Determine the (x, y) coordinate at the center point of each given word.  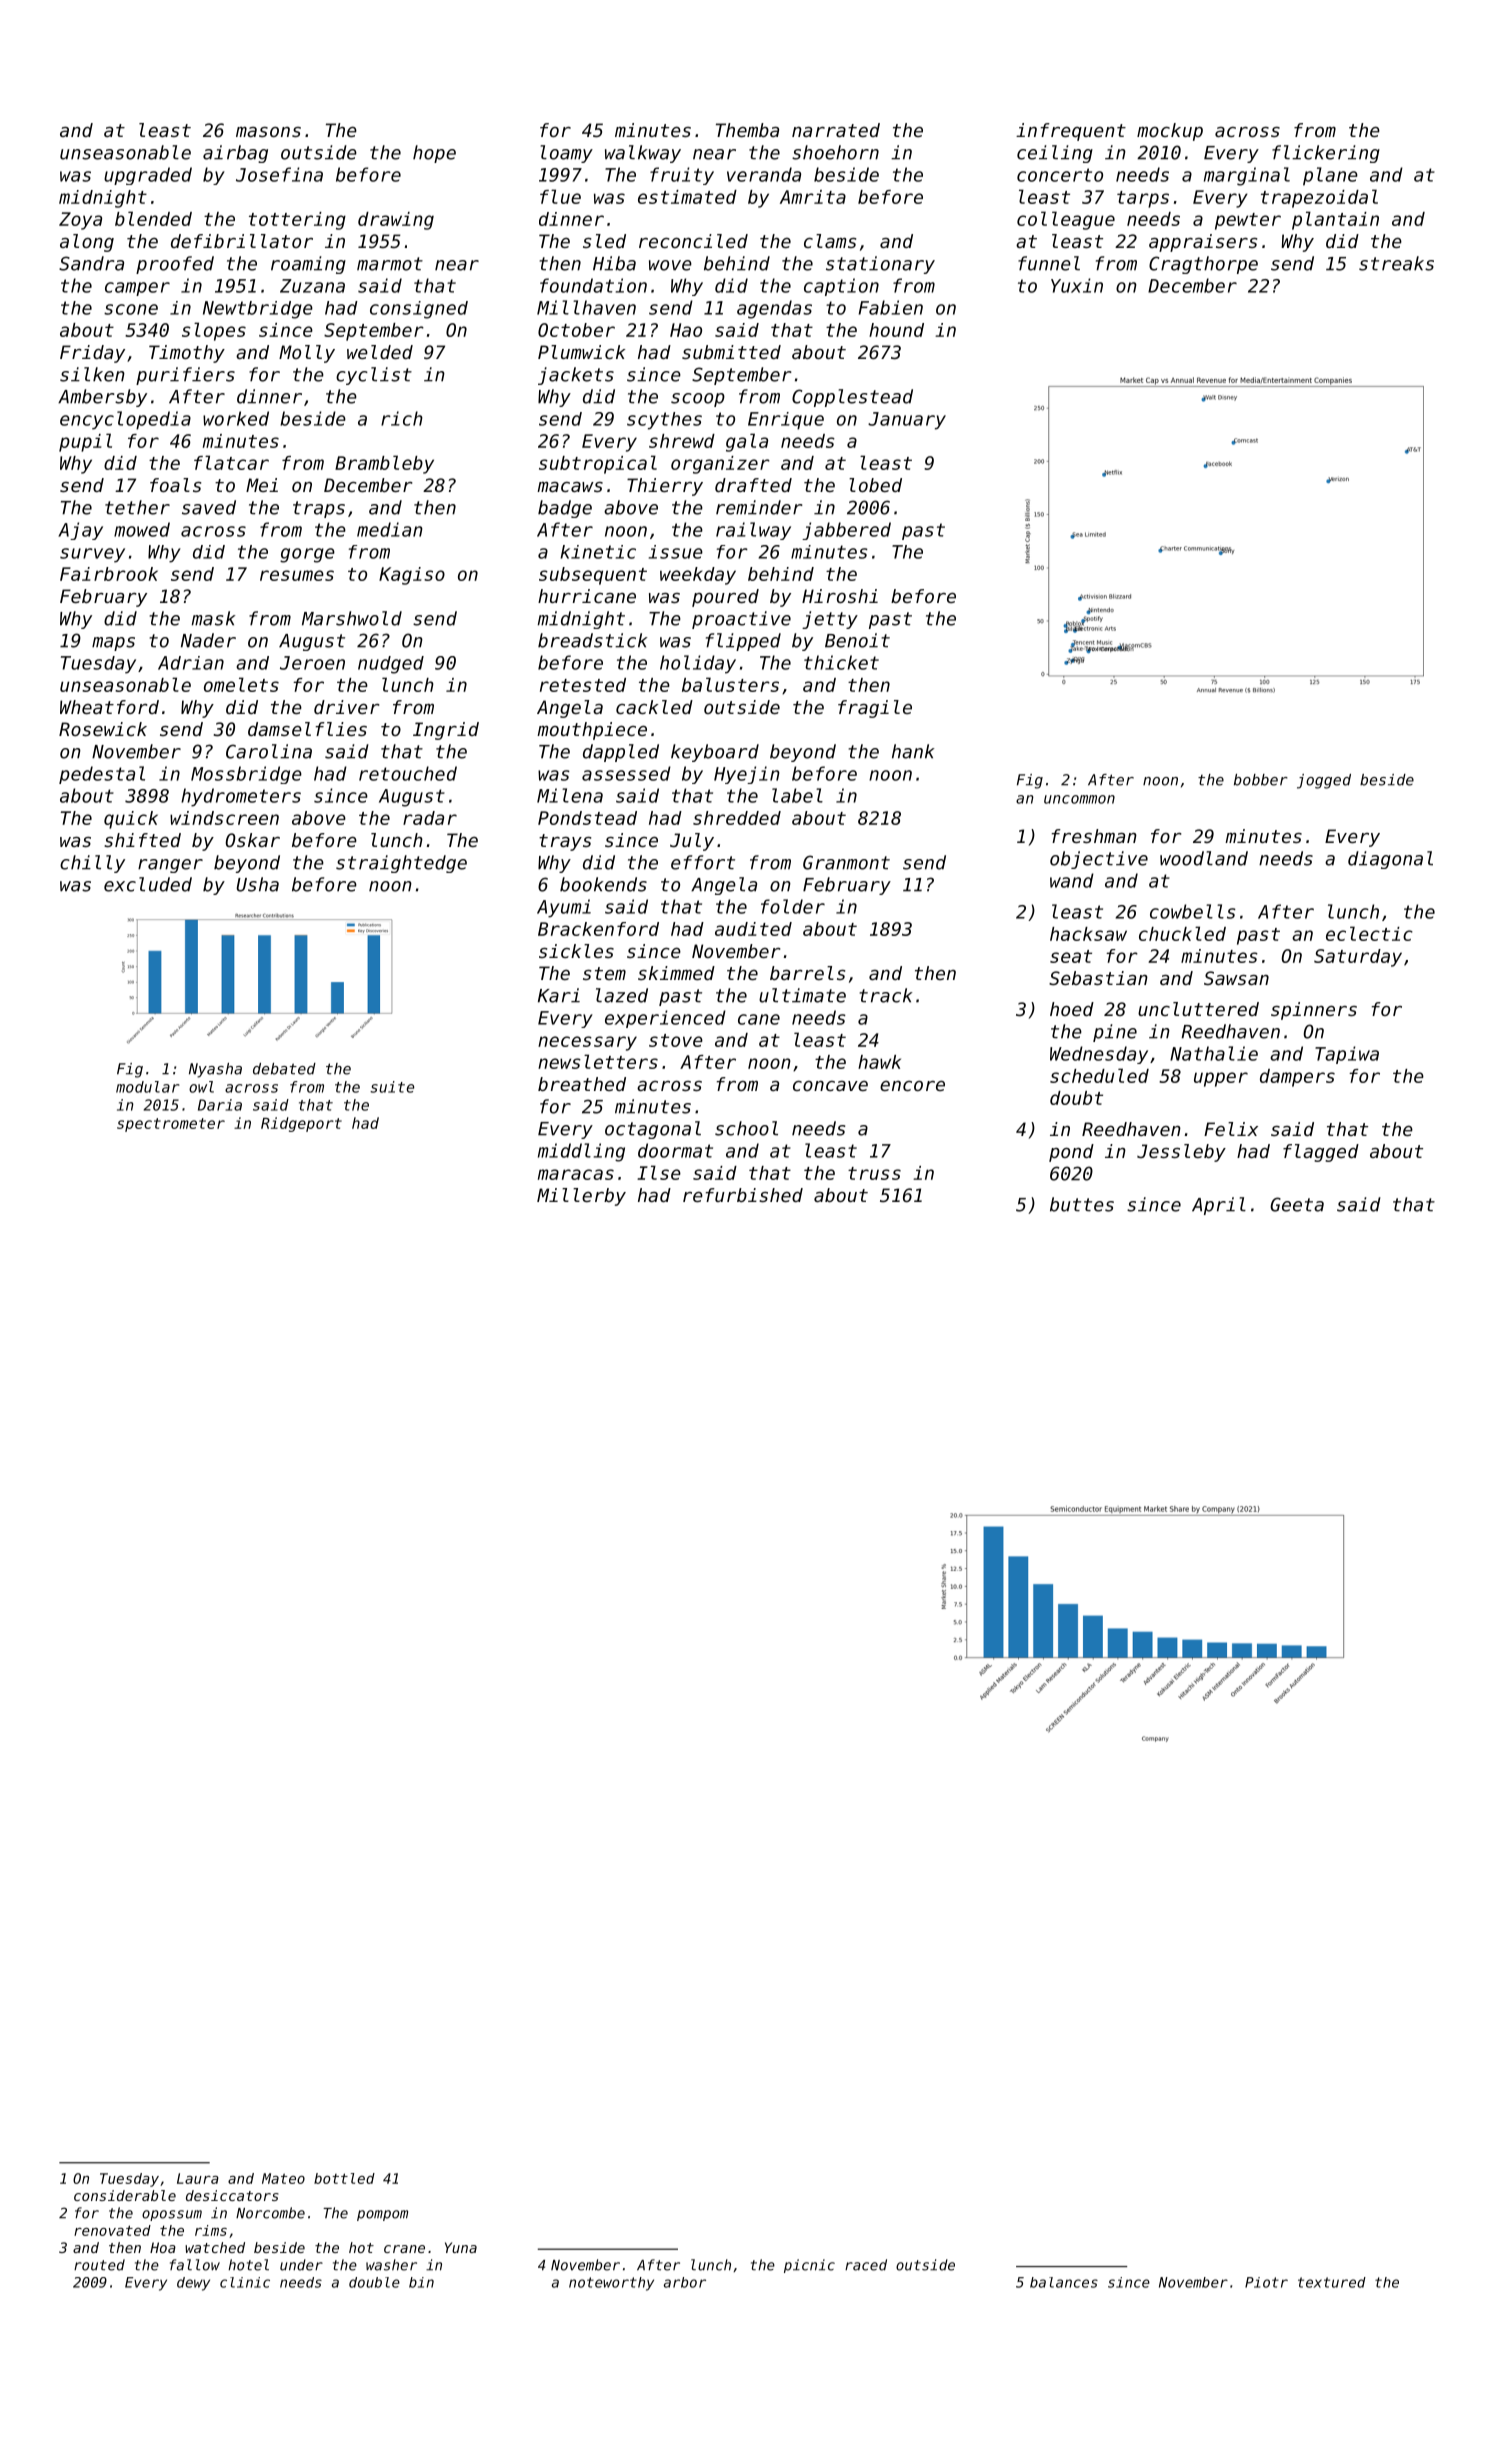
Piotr (1266, 2282)
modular (148, 1087)
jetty (830, 620)
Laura (198, 2178)
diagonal (1390, 860)
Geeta (1297, 1204)
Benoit (857, 640)
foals (175, 485)
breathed (582, 1084)
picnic (809, 2266)
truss (874, 1173)
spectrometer (171, 1125)
